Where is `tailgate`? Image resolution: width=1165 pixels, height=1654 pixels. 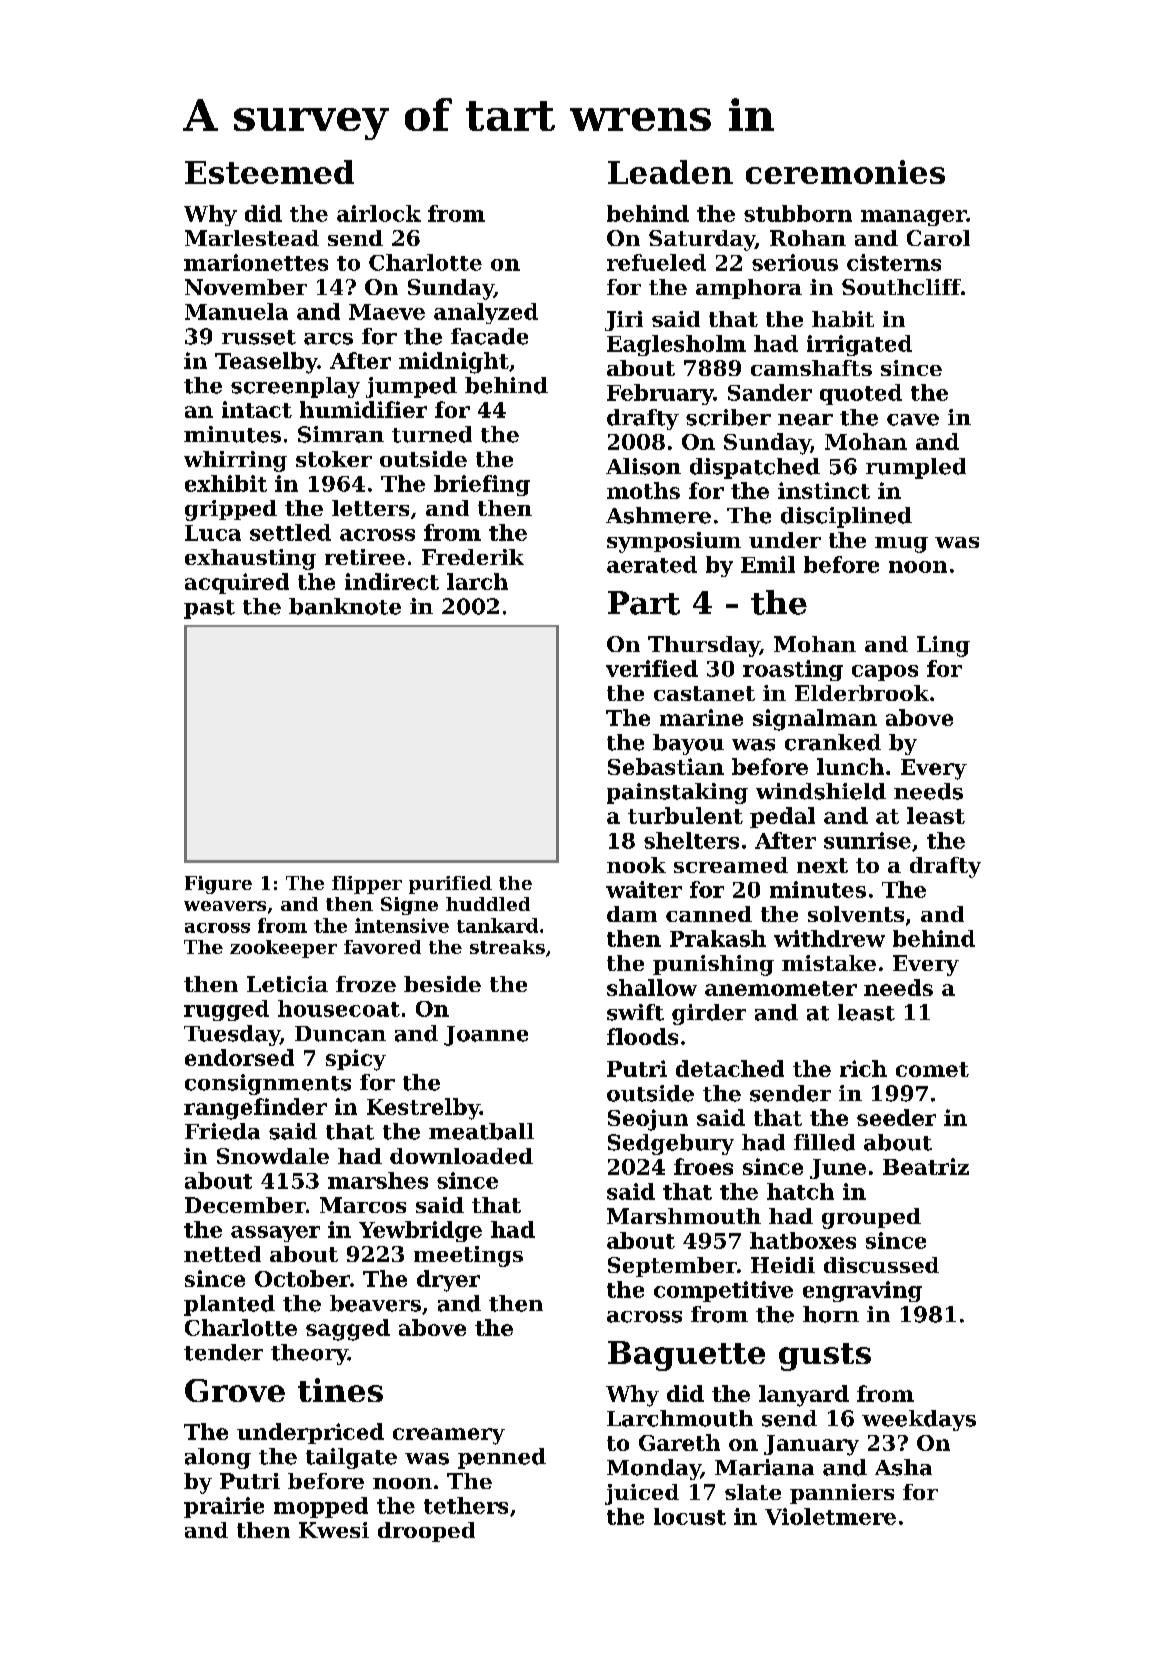 tailgate is located at coordinates (351, 1458).
